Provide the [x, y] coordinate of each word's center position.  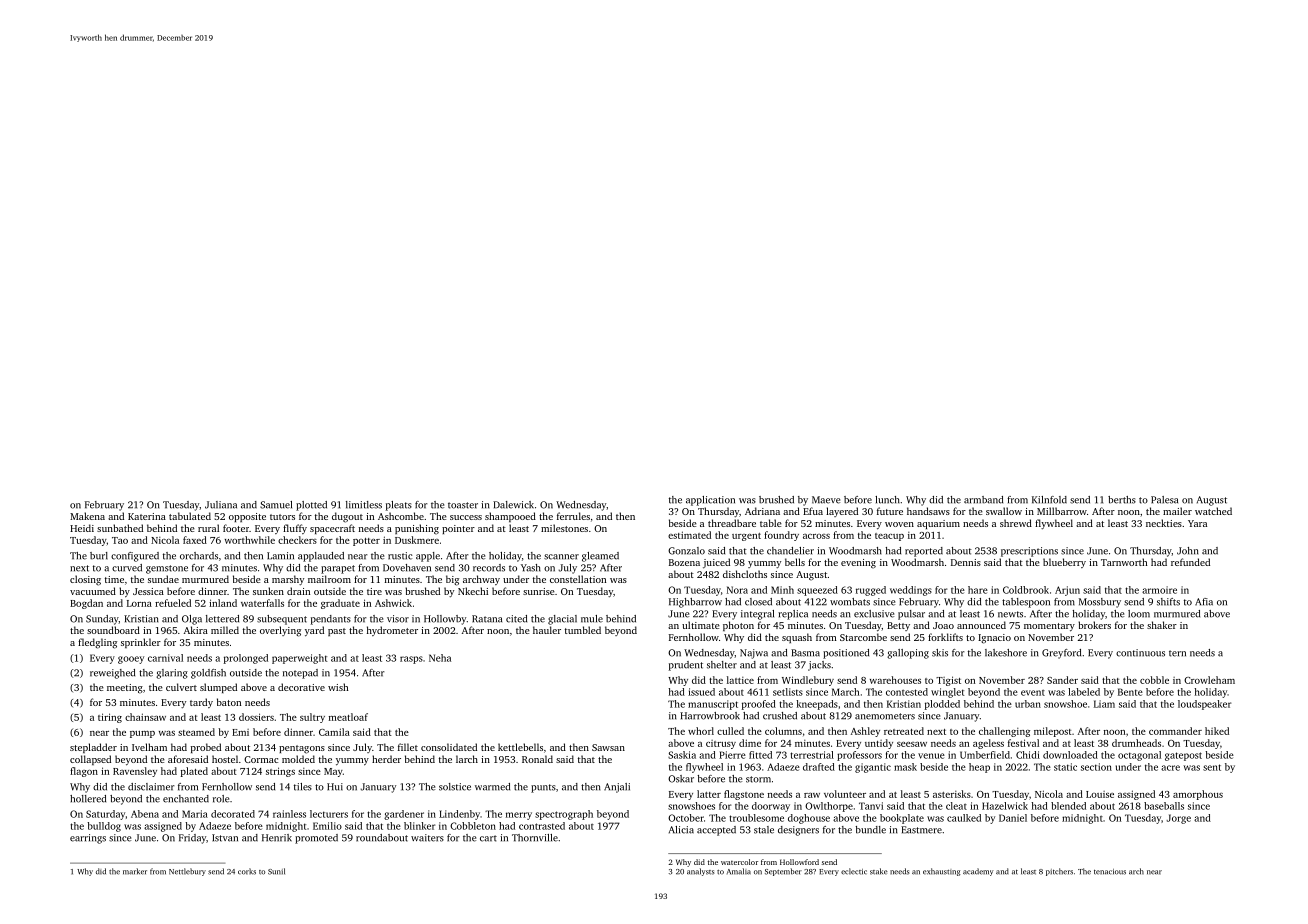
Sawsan [608, 747]
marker [135, 871]
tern [1177, 653]
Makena [87, 516]
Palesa [1164, 500]
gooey [131, 660]
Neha [440, 658]
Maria [195, 814]
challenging [1004, 732]
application [710, 501]
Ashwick [393, 603]
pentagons [302, 749]
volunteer [845, 794]
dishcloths [745, 574]
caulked [964, 818]
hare [978, 590]
